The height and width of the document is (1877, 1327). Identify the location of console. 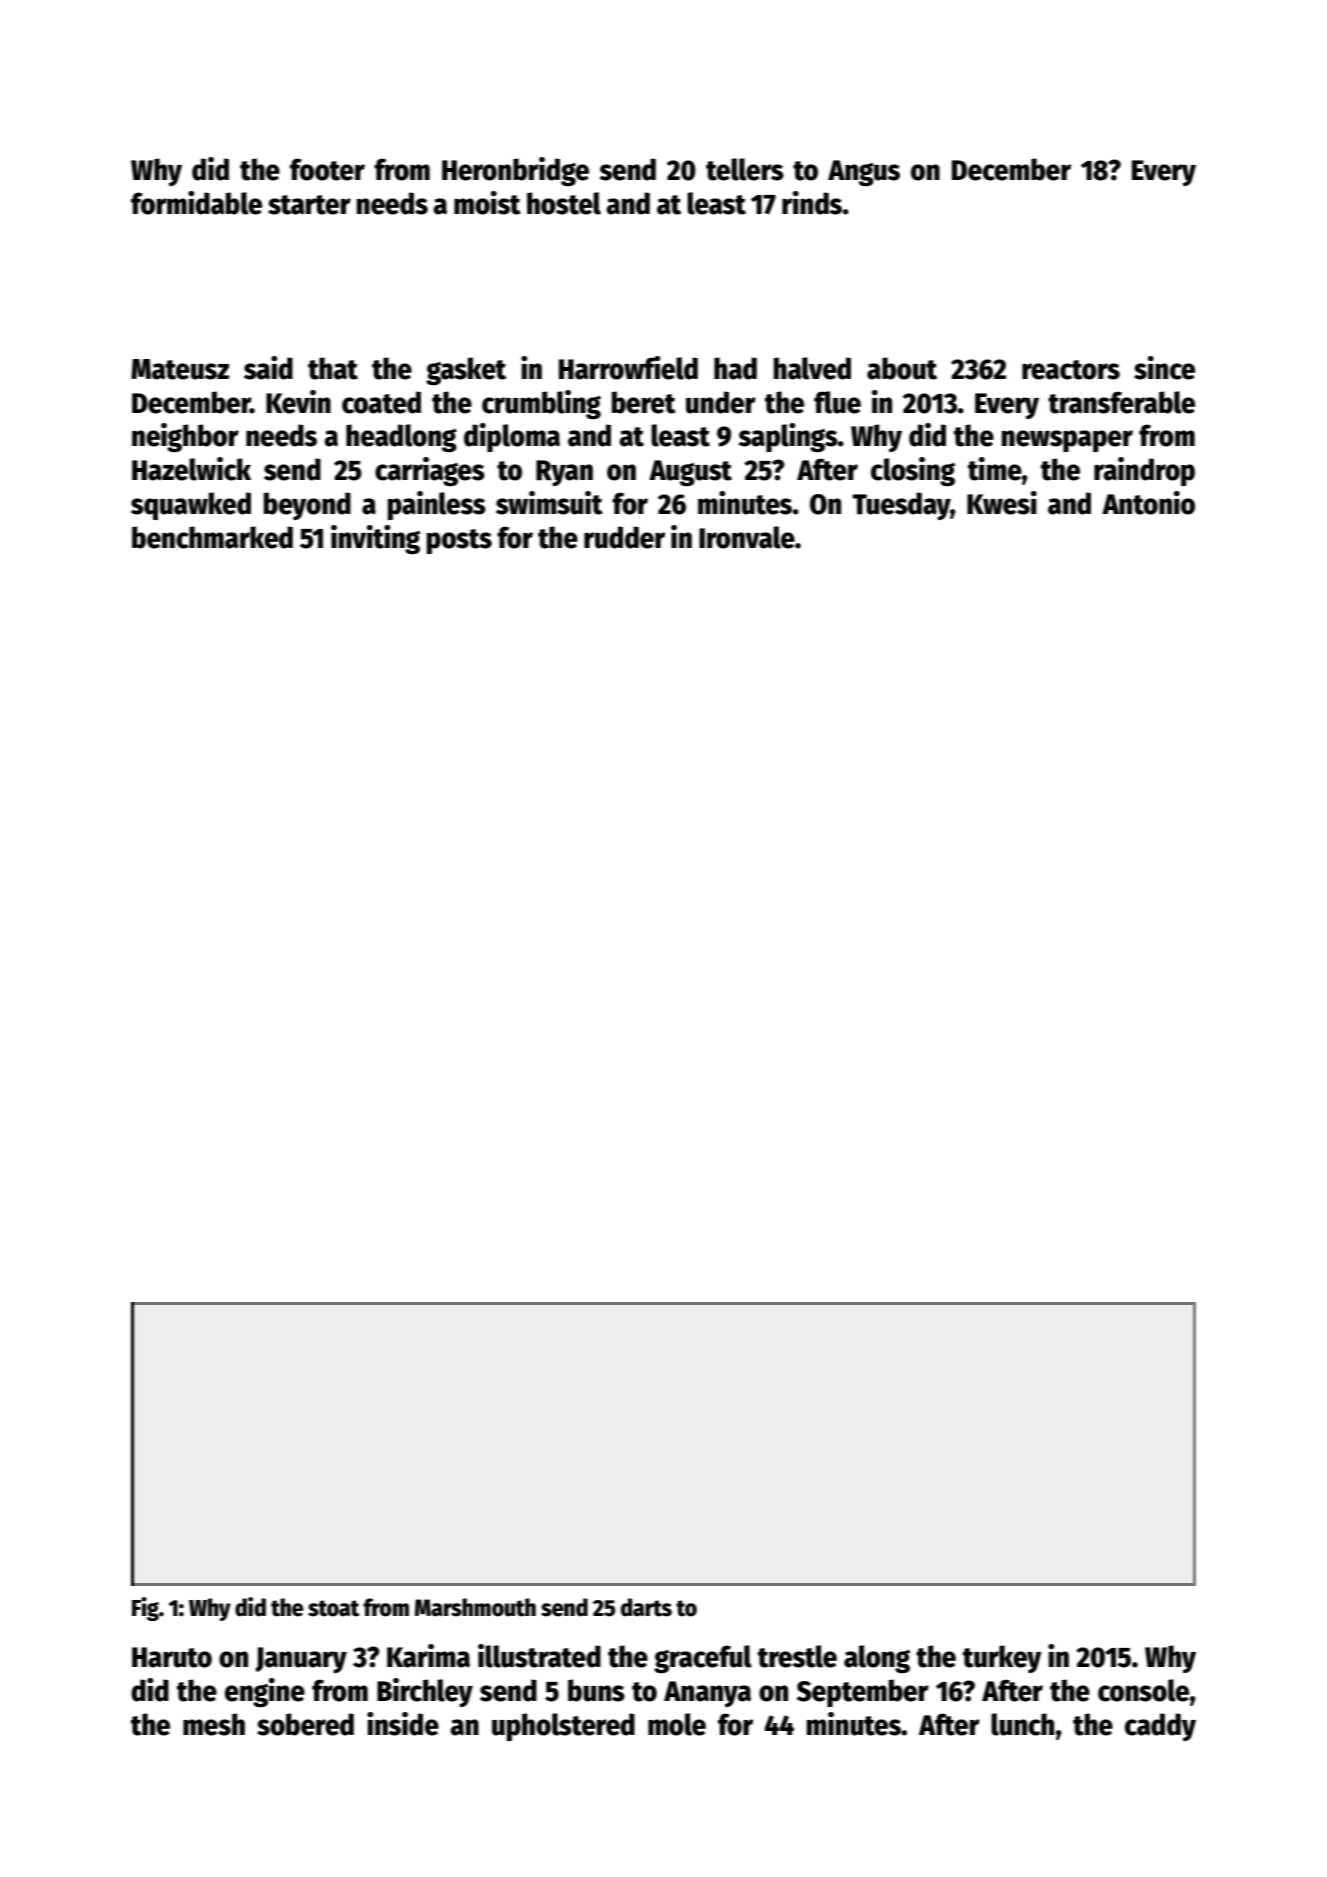
(1143, 1690).
